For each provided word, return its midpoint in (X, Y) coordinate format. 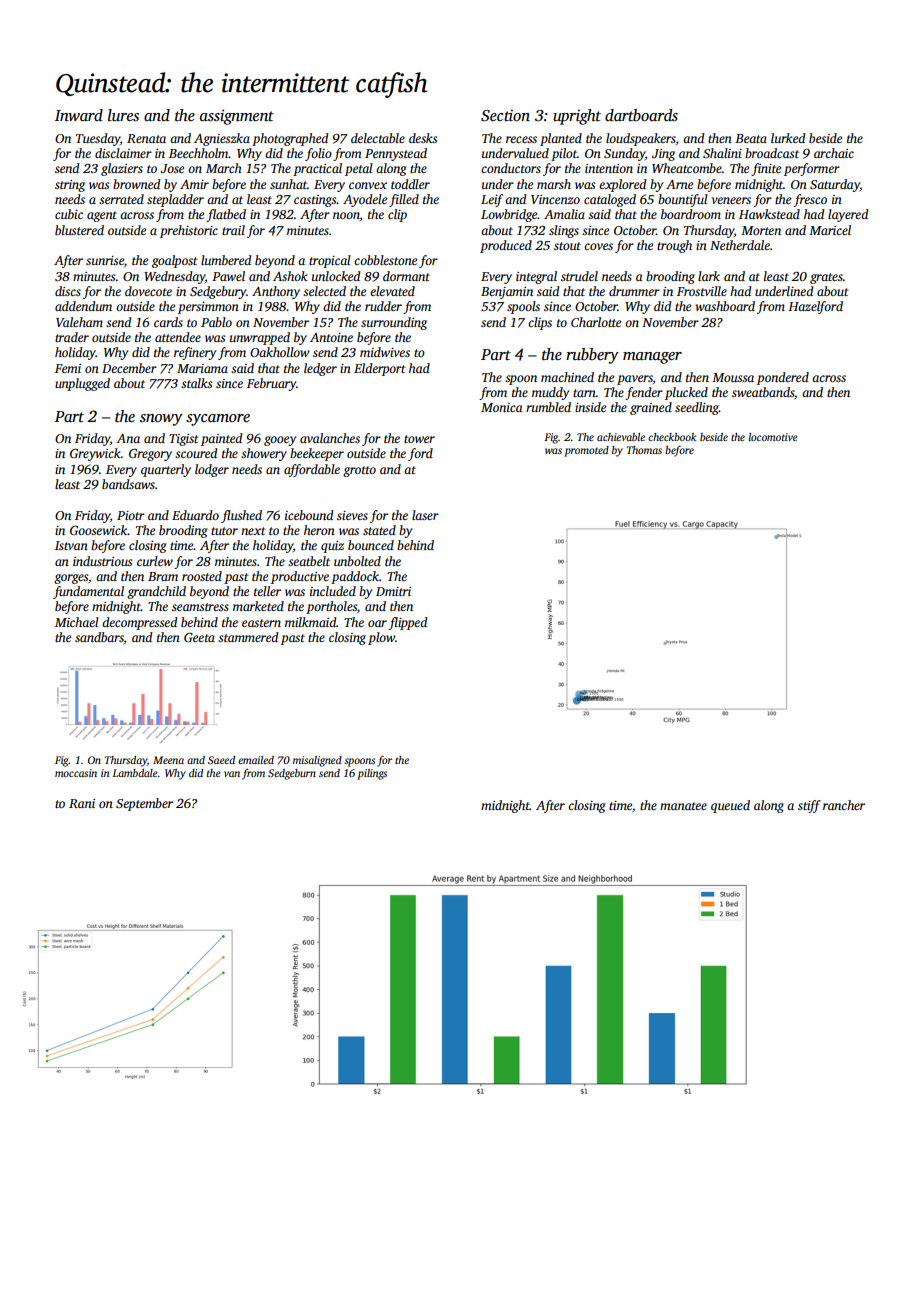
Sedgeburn (292, 774)
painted (222, 439)
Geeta (199, 637)
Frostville (702, 291)
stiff (809, 806)
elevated (392, 291)
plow (381, 638)
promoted (586, 451)
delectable (378, 138)
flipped (408, 623)
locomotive (773, 437)
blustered (79, 230)
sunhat (288, 184)
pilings (372, 774)
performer (812, 169)
